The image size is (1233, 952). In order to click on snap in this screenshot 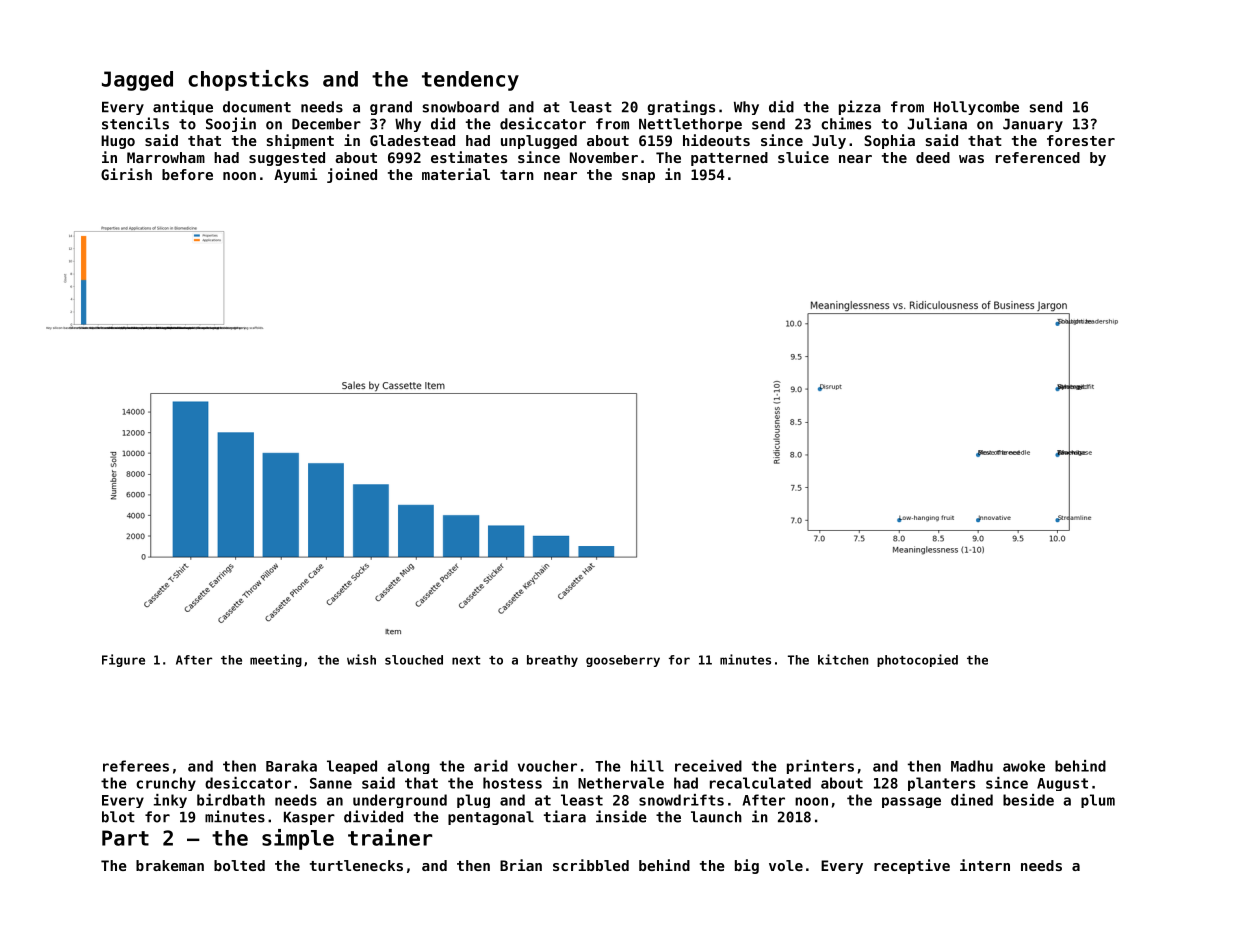, I will do `click(638, 177)`.
